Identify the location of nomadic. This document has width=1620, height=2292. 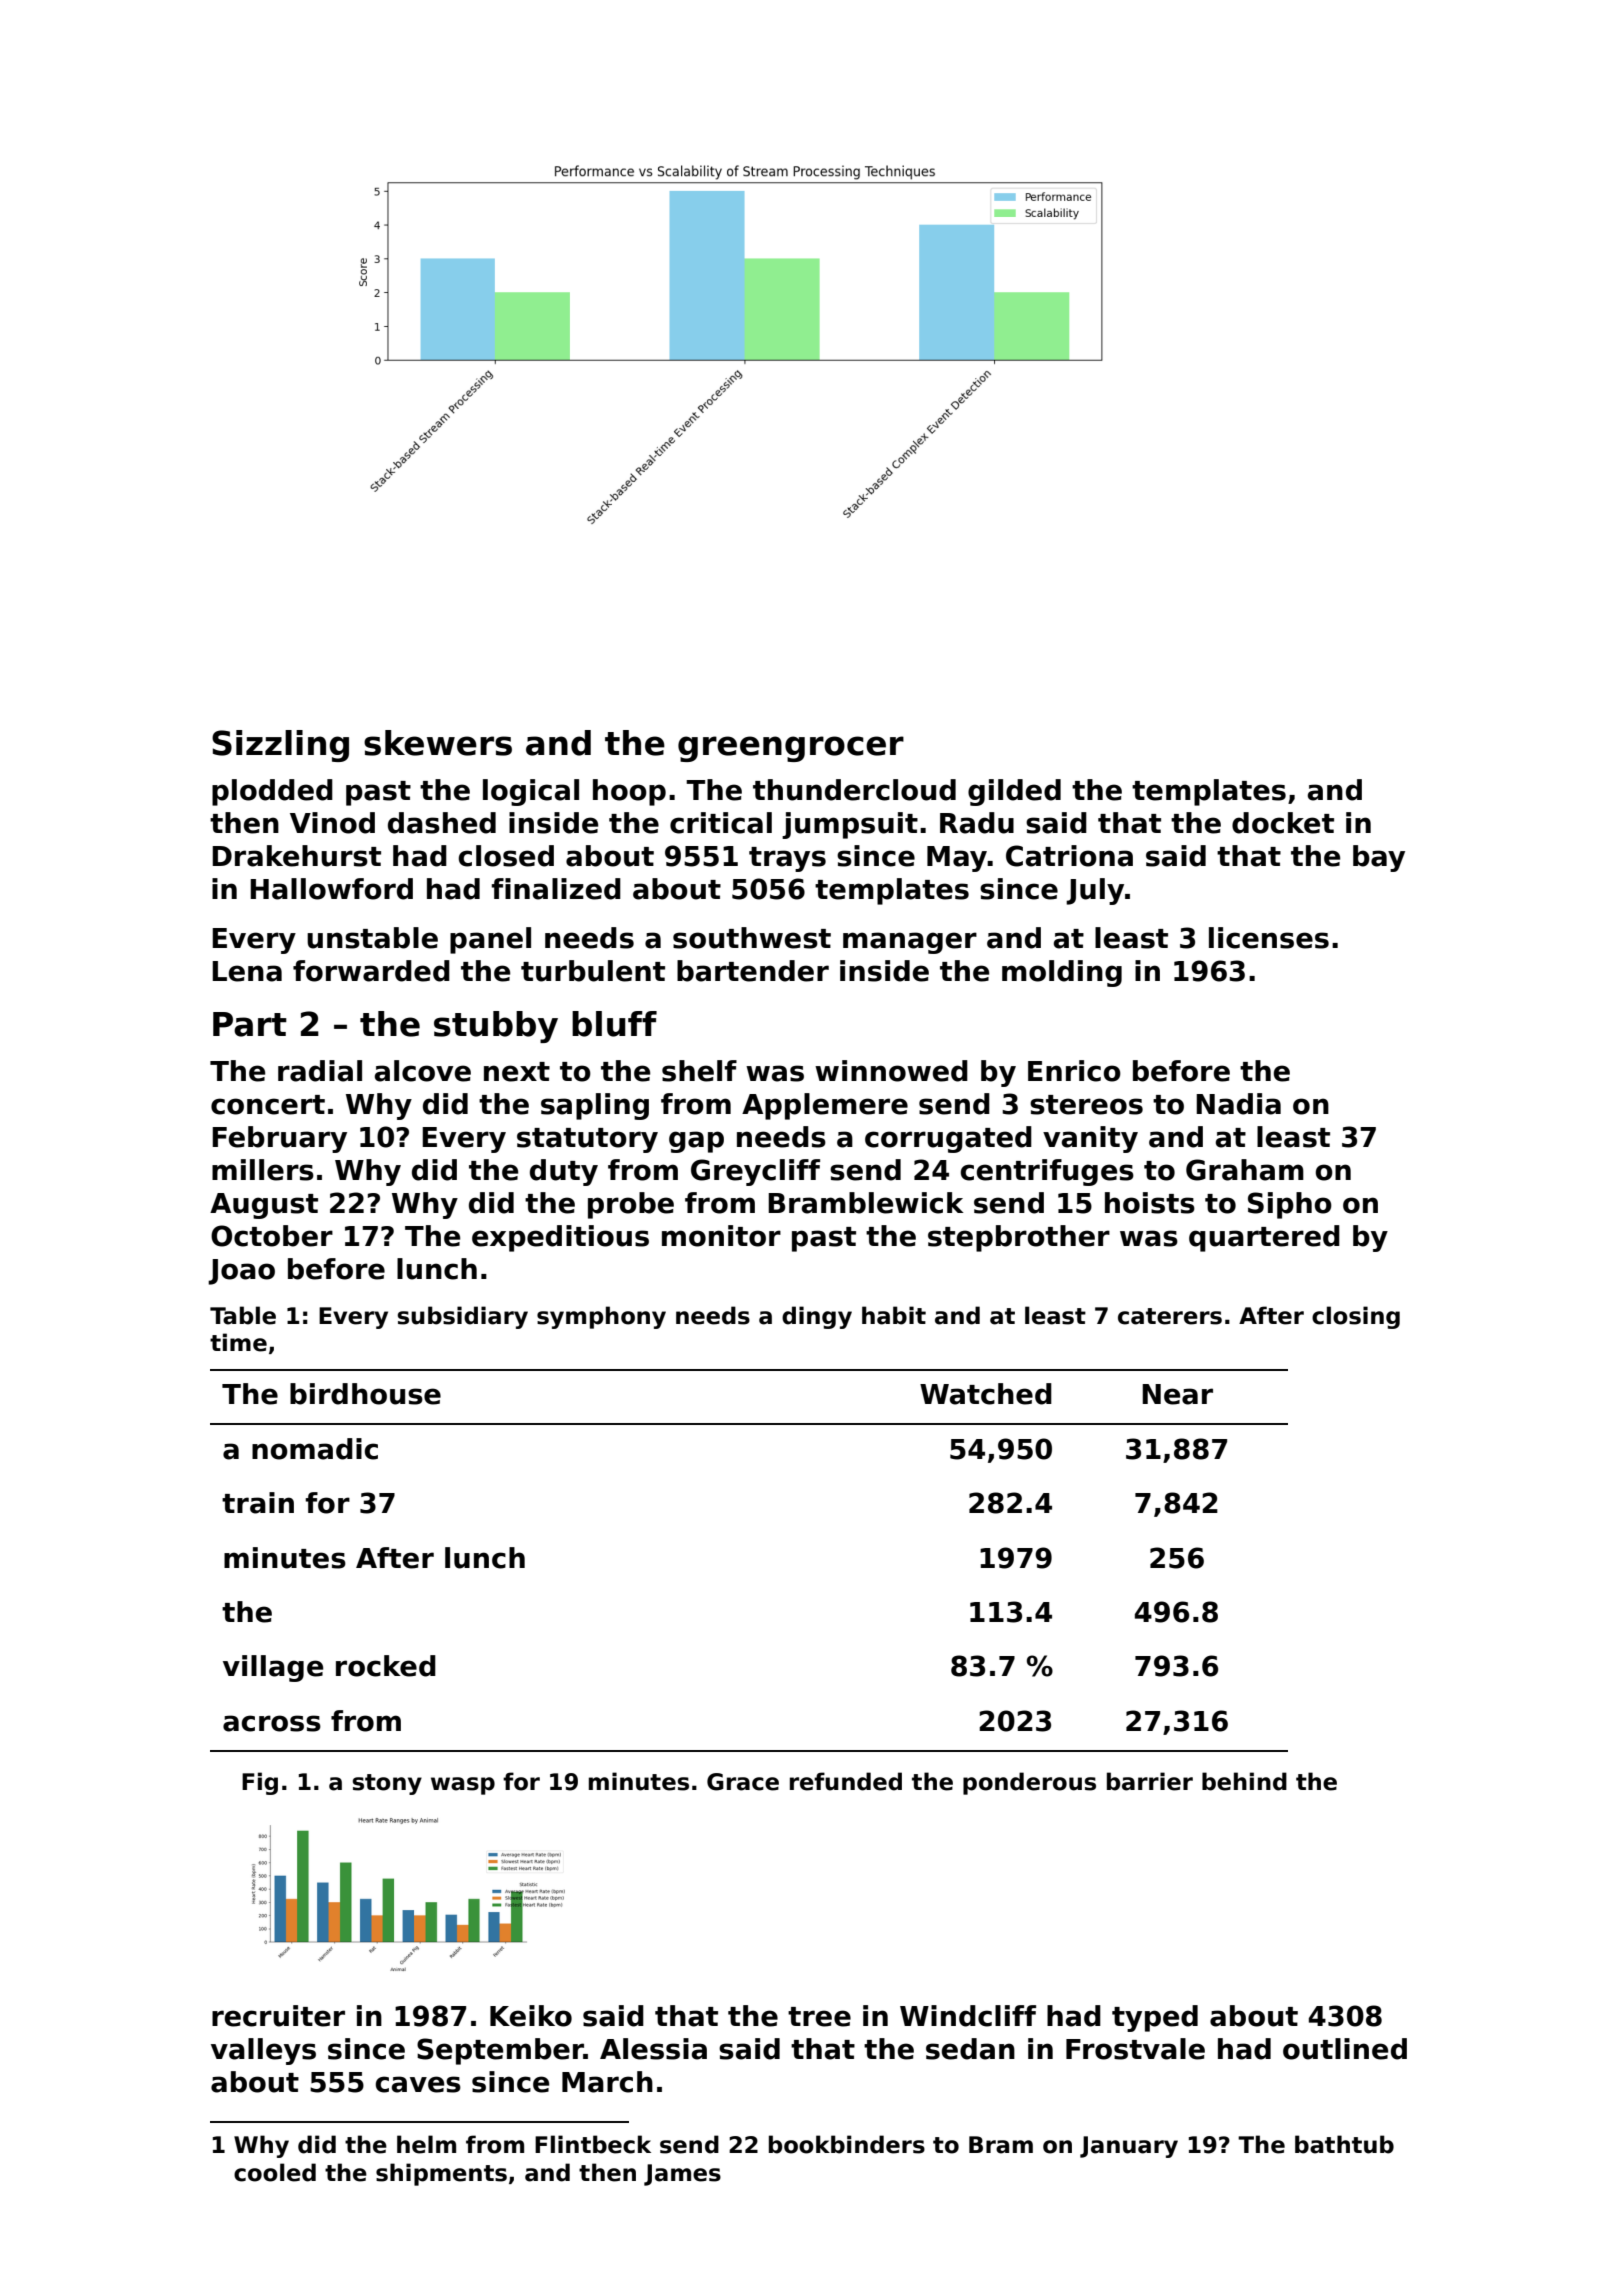
(315, 1449).
